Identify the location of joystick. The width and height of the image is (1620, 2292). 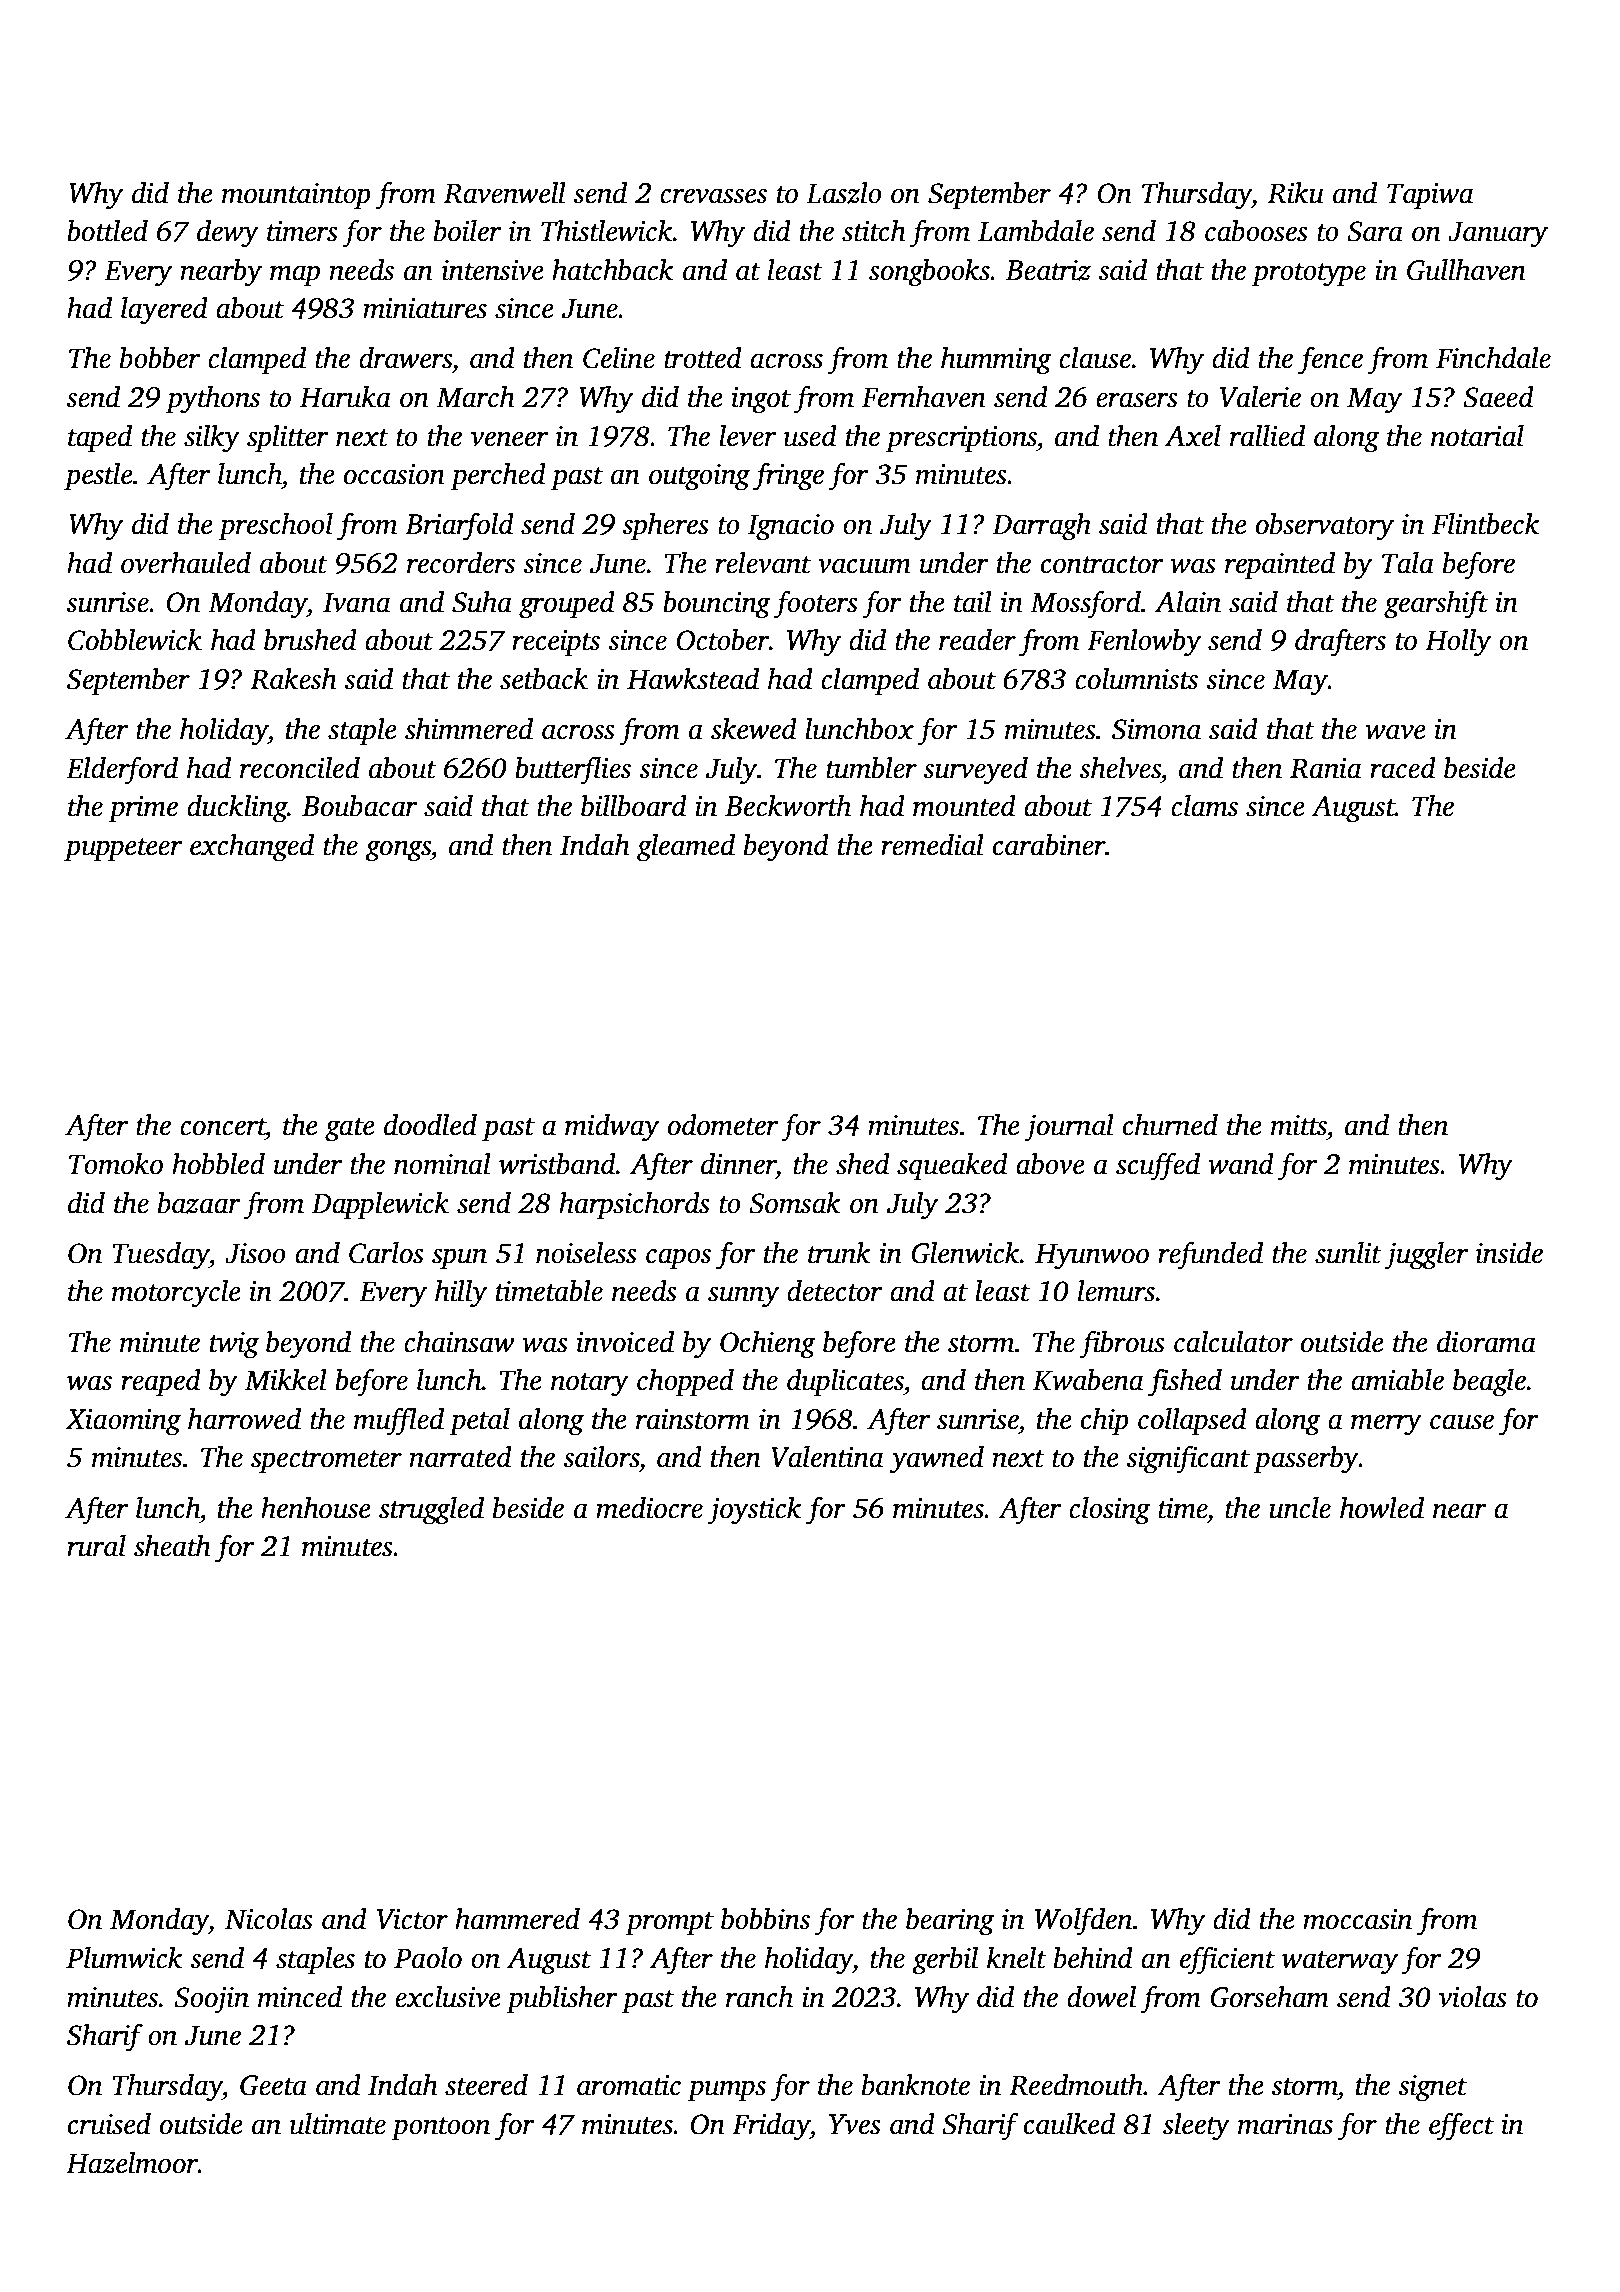
(754, 1511).
